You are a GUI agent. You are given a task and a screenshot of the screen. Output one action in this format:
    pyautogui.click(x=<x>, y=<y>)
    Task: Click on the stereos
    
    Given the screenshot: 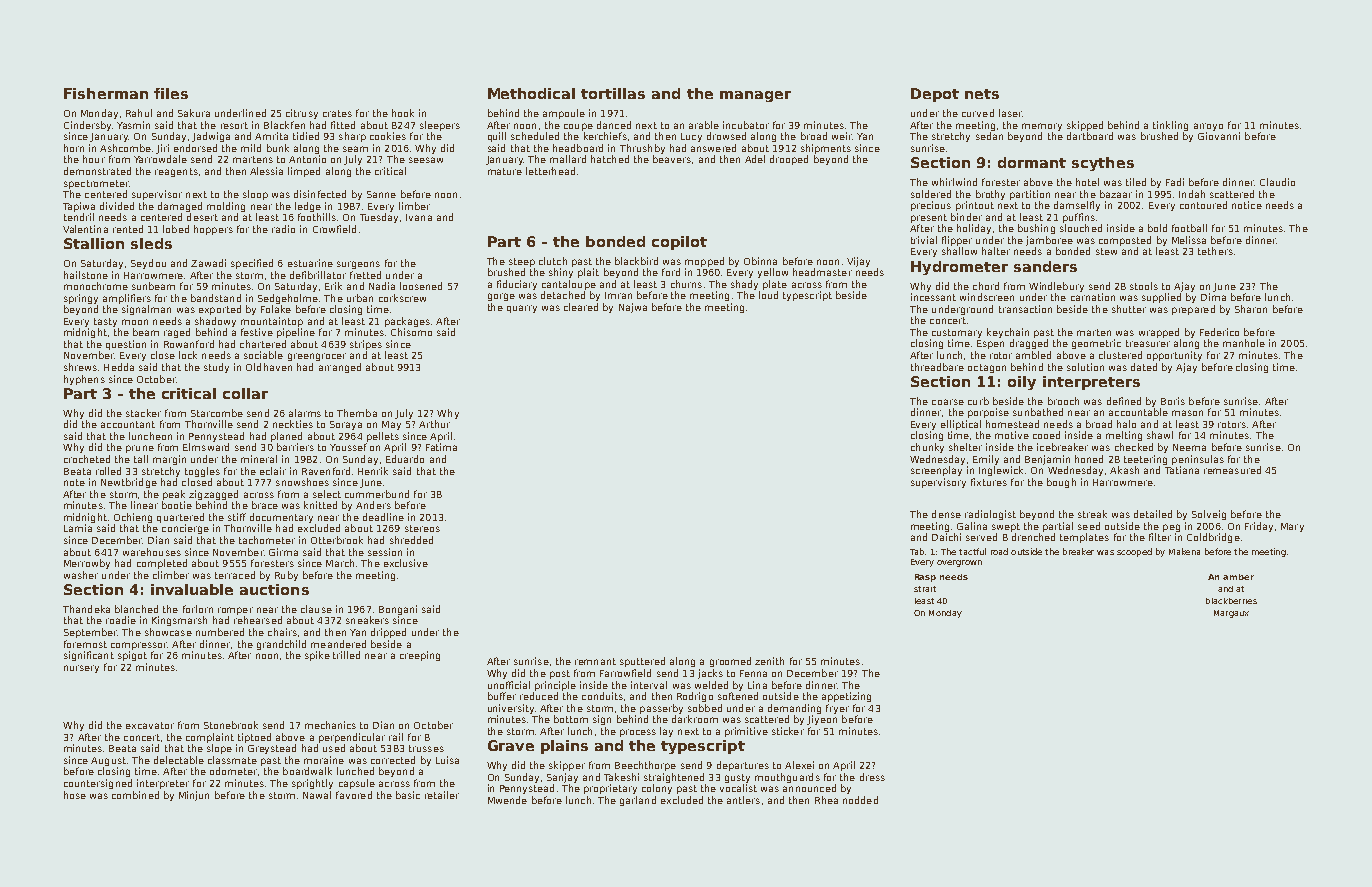 What is the action you would take?
    pyautogui.click(x=422, y=528)
